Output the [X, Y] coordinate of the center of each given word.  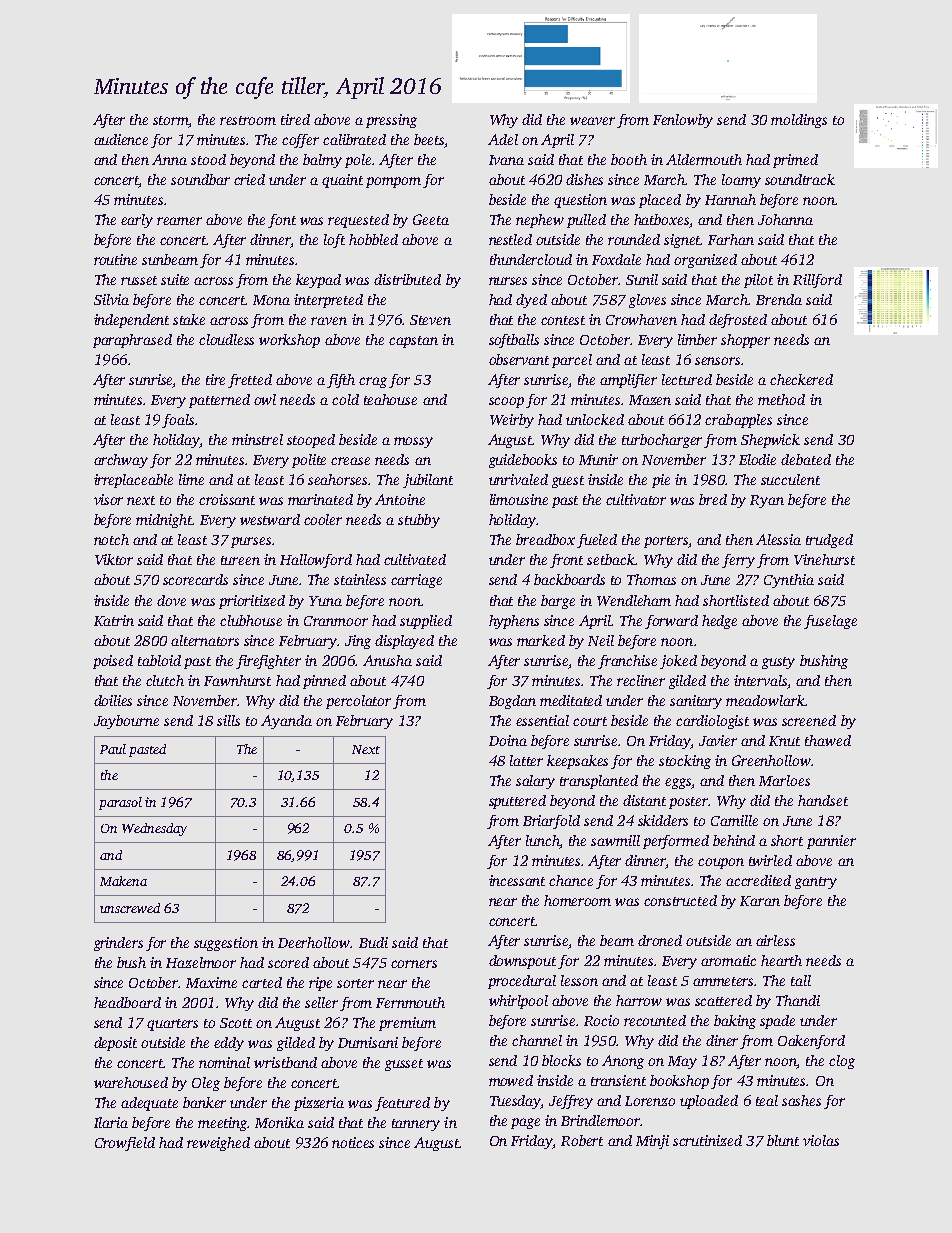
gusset [404, 1065]
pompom [393, 182]
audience [121, 139]
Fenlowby [683, 121]
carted [262, 982]
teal [767, 1100]
